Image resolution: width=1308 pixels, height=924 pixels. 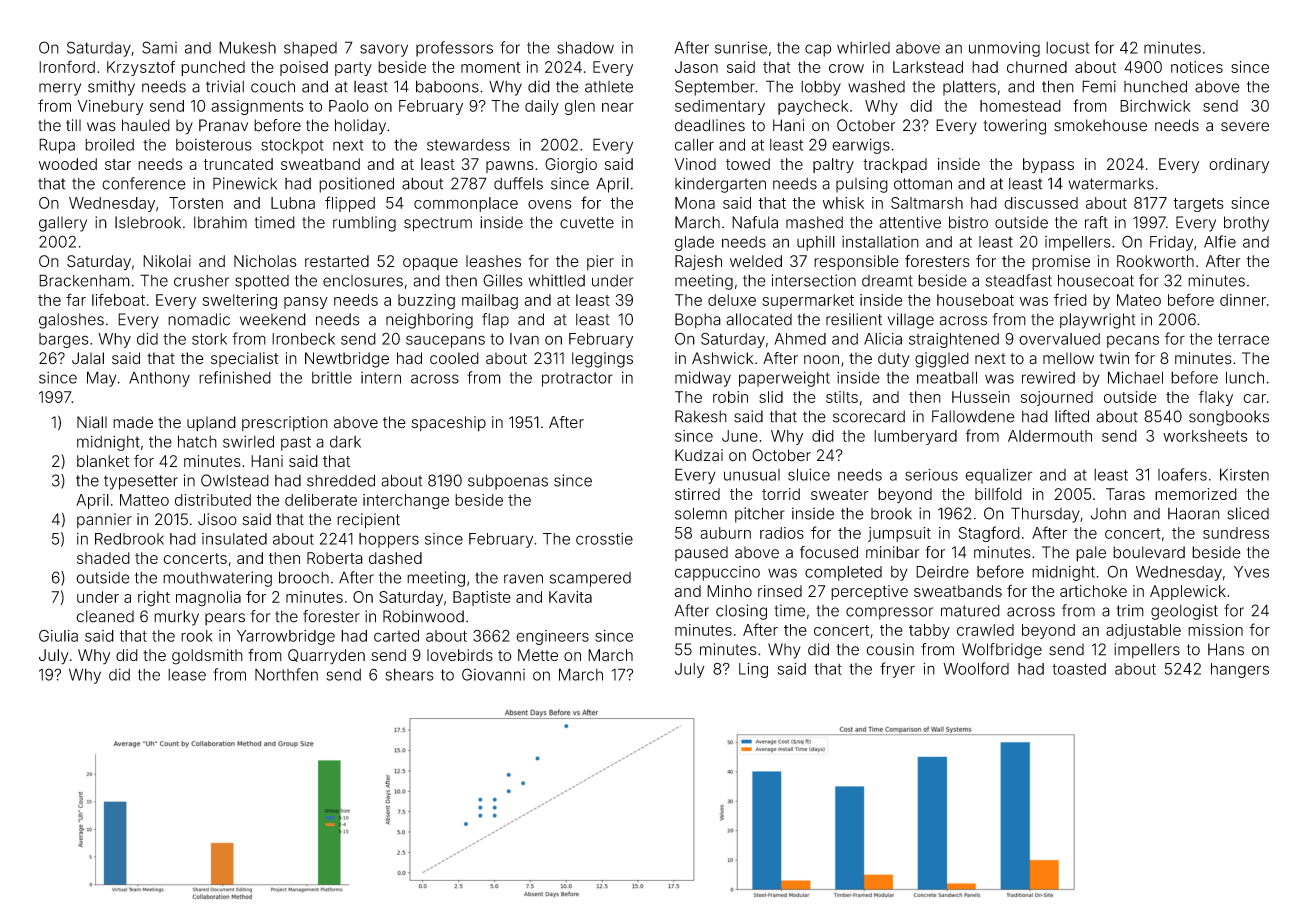 What do you see at coordinates (538, 655) in the screenshot?
I see `Mette` at bounding box center [538, 655].
